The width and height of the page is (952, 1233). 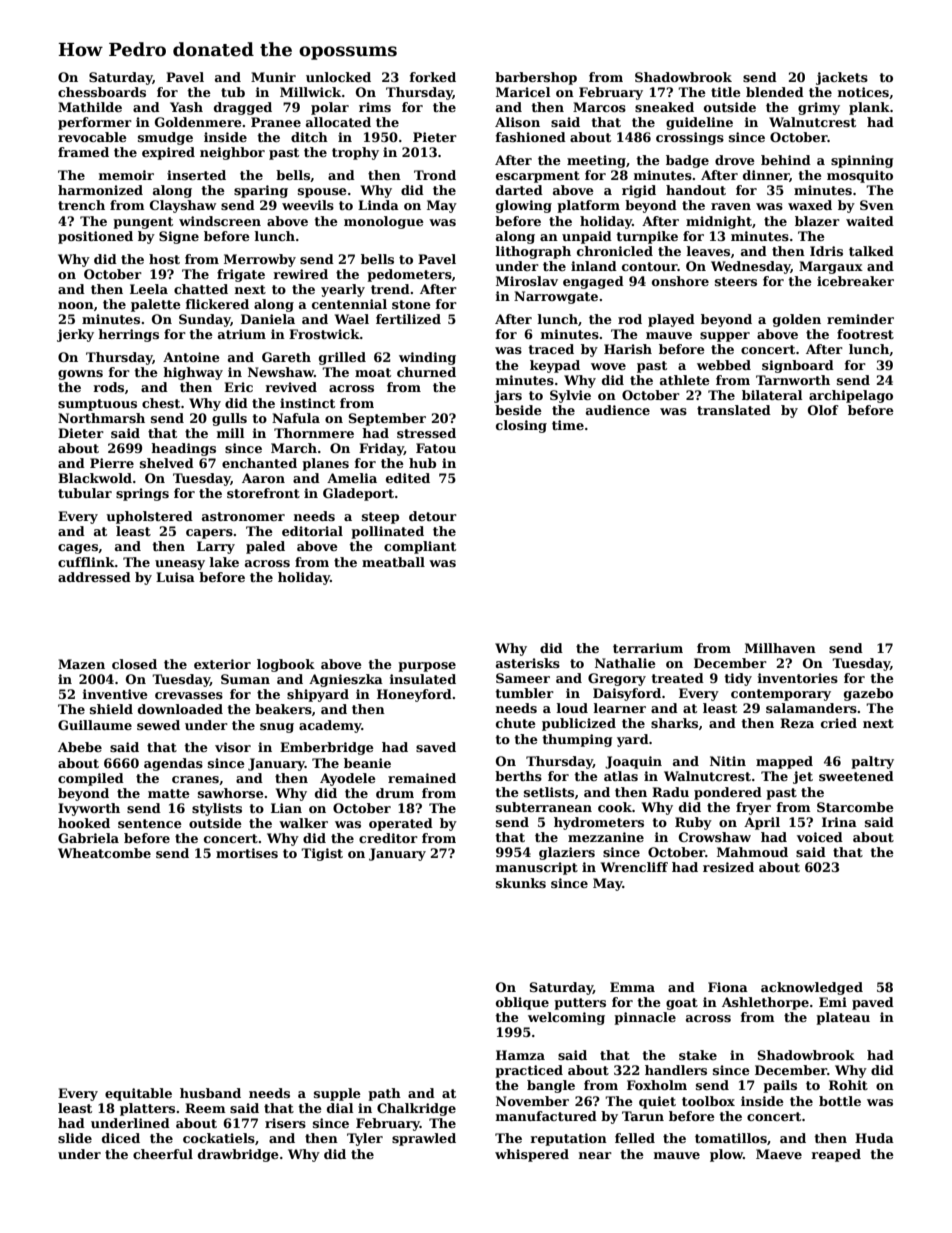 I want to click on visor, so click(x=233, y=747).
